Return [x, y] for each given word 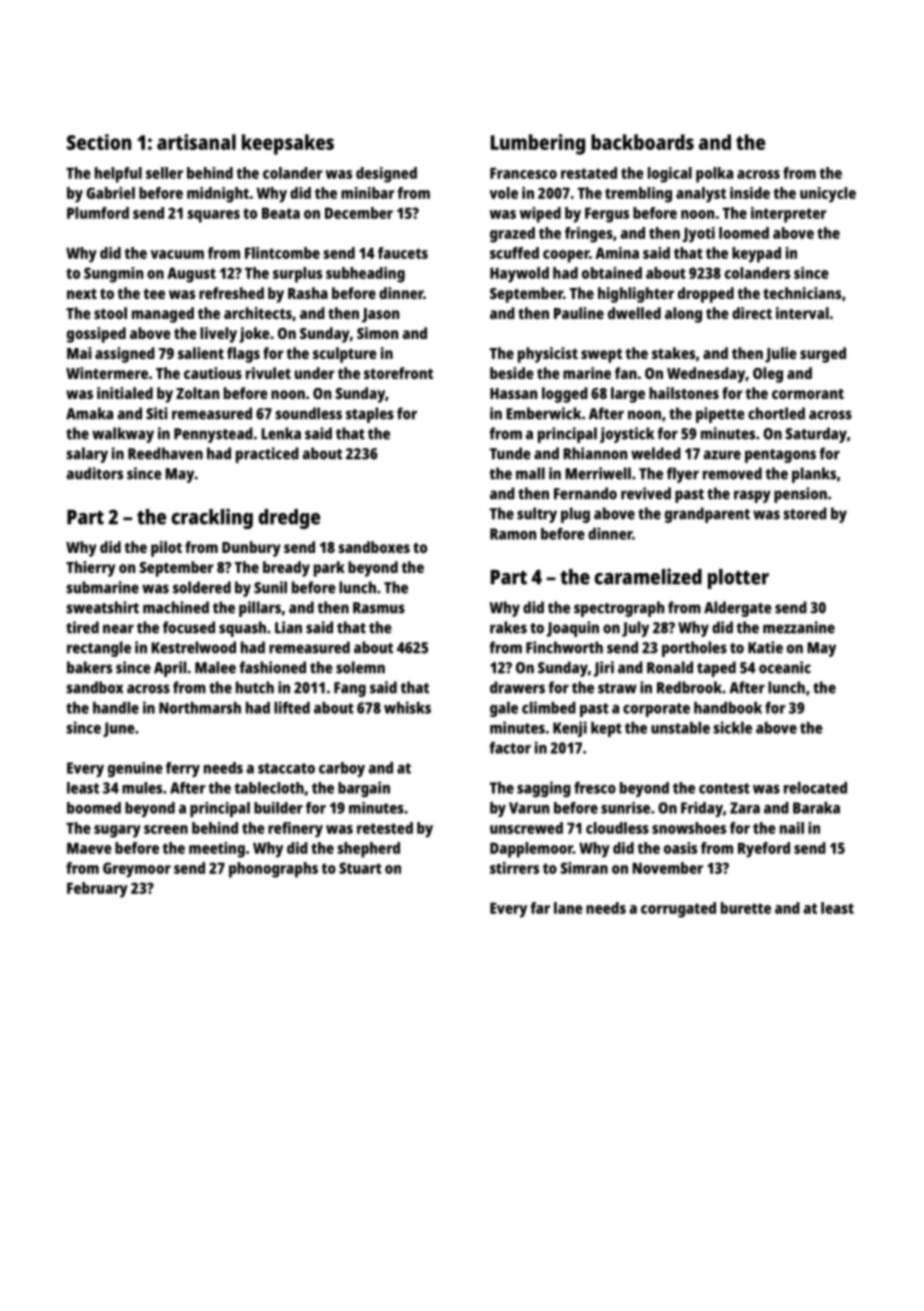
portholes [694, 649]
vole [503, 193]
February [97, 890]
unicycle [828, 195]
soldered [202, 587]
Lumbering [538, 144]
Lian [288, 627]
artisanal [196, 142]
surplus [297, 275]
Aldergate [738, 609]
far [540, 908]
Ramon [513, 534]
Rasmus [379, 608]
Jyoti [698, 235]
